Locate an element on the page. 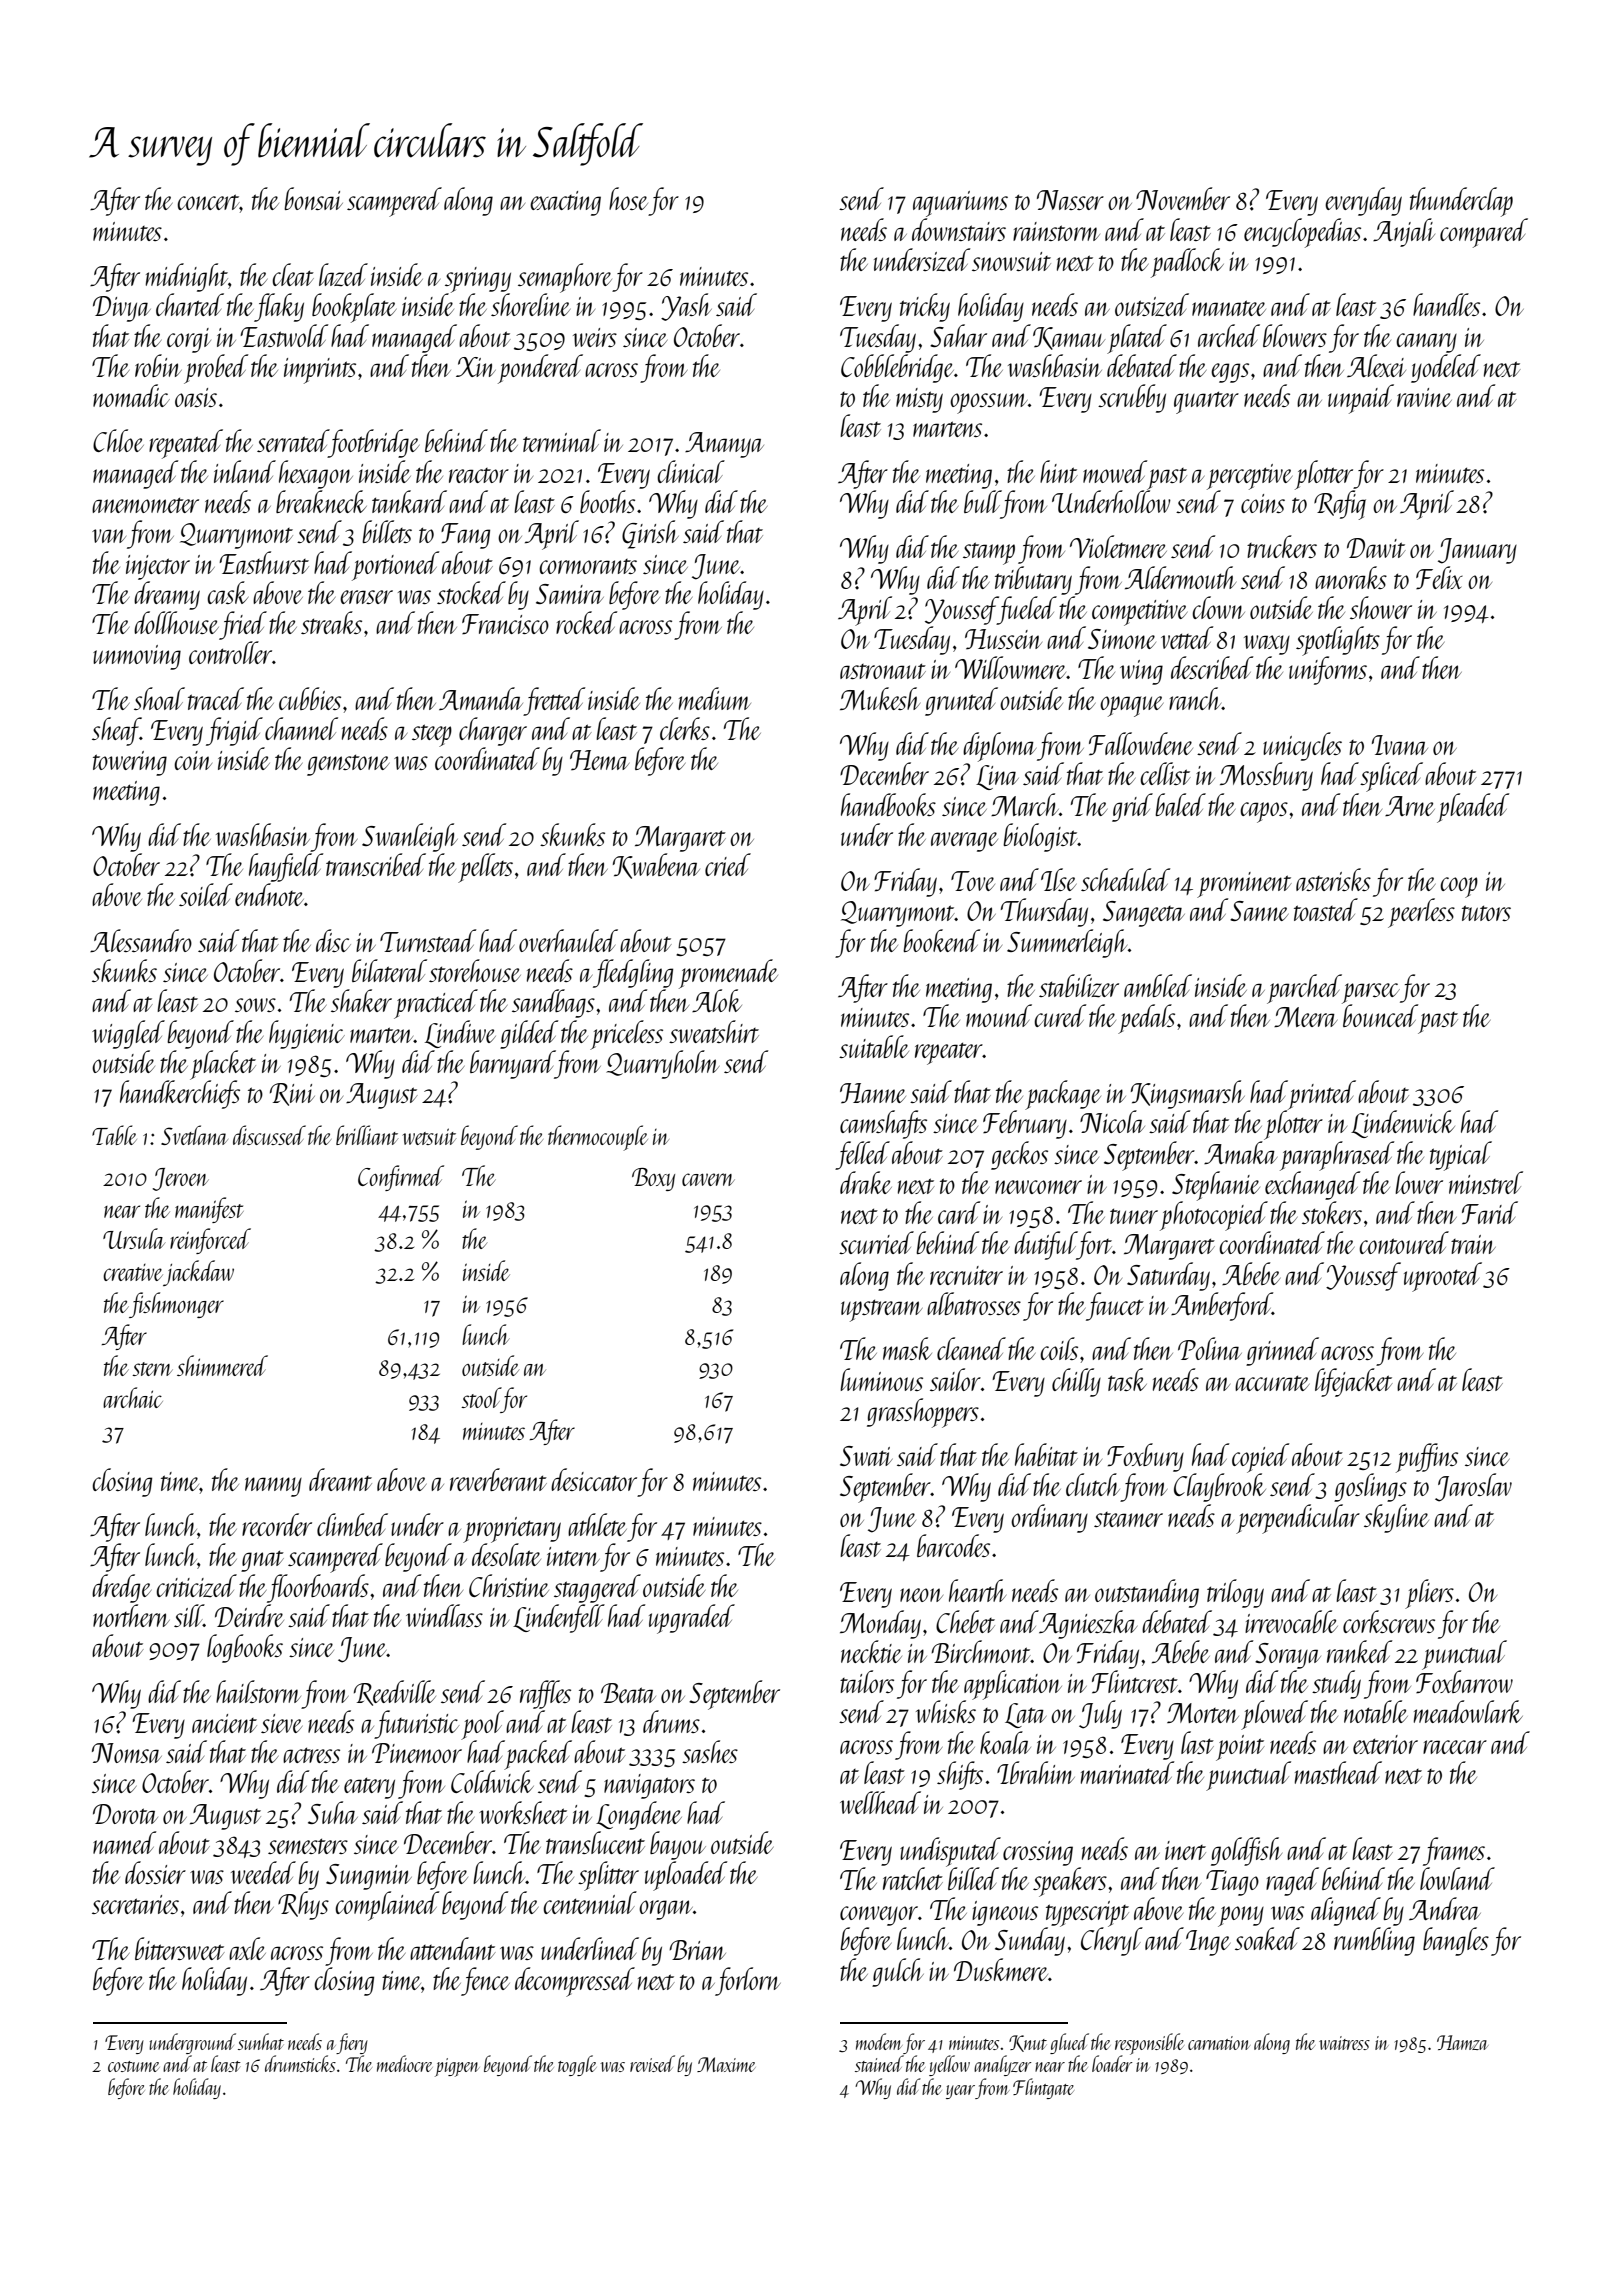 This page has width=1620, height=2292. Rhys is located at coordinates (303, 1905).
